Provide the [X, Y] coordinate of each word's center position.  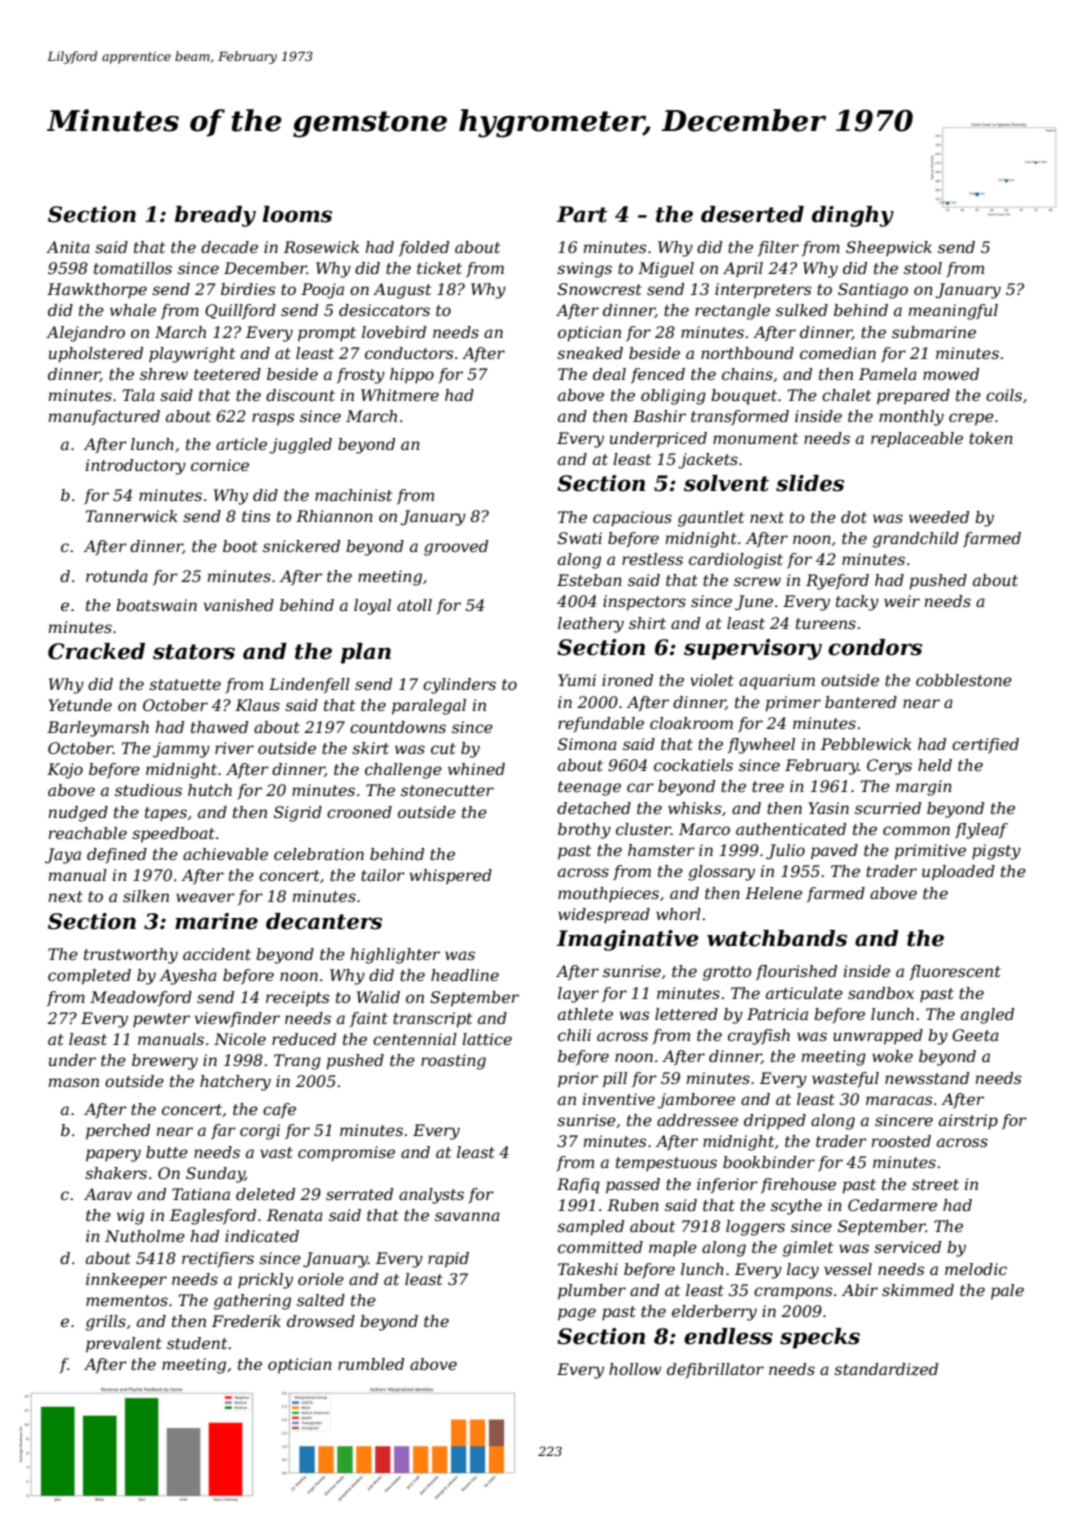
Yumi [577, 680]
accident [217, 954]
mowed [951, 374]
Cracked [96, 651]
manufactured [104, 417]
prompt [327, 334]
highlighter [395, 956]
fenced [658, 375]
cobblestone [964, 680]
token [991, 438]
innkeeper [126, 1281]
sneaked [590, 353]
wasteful [845, 1079]
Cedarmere [892, 1205]
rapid [448, 1260]
